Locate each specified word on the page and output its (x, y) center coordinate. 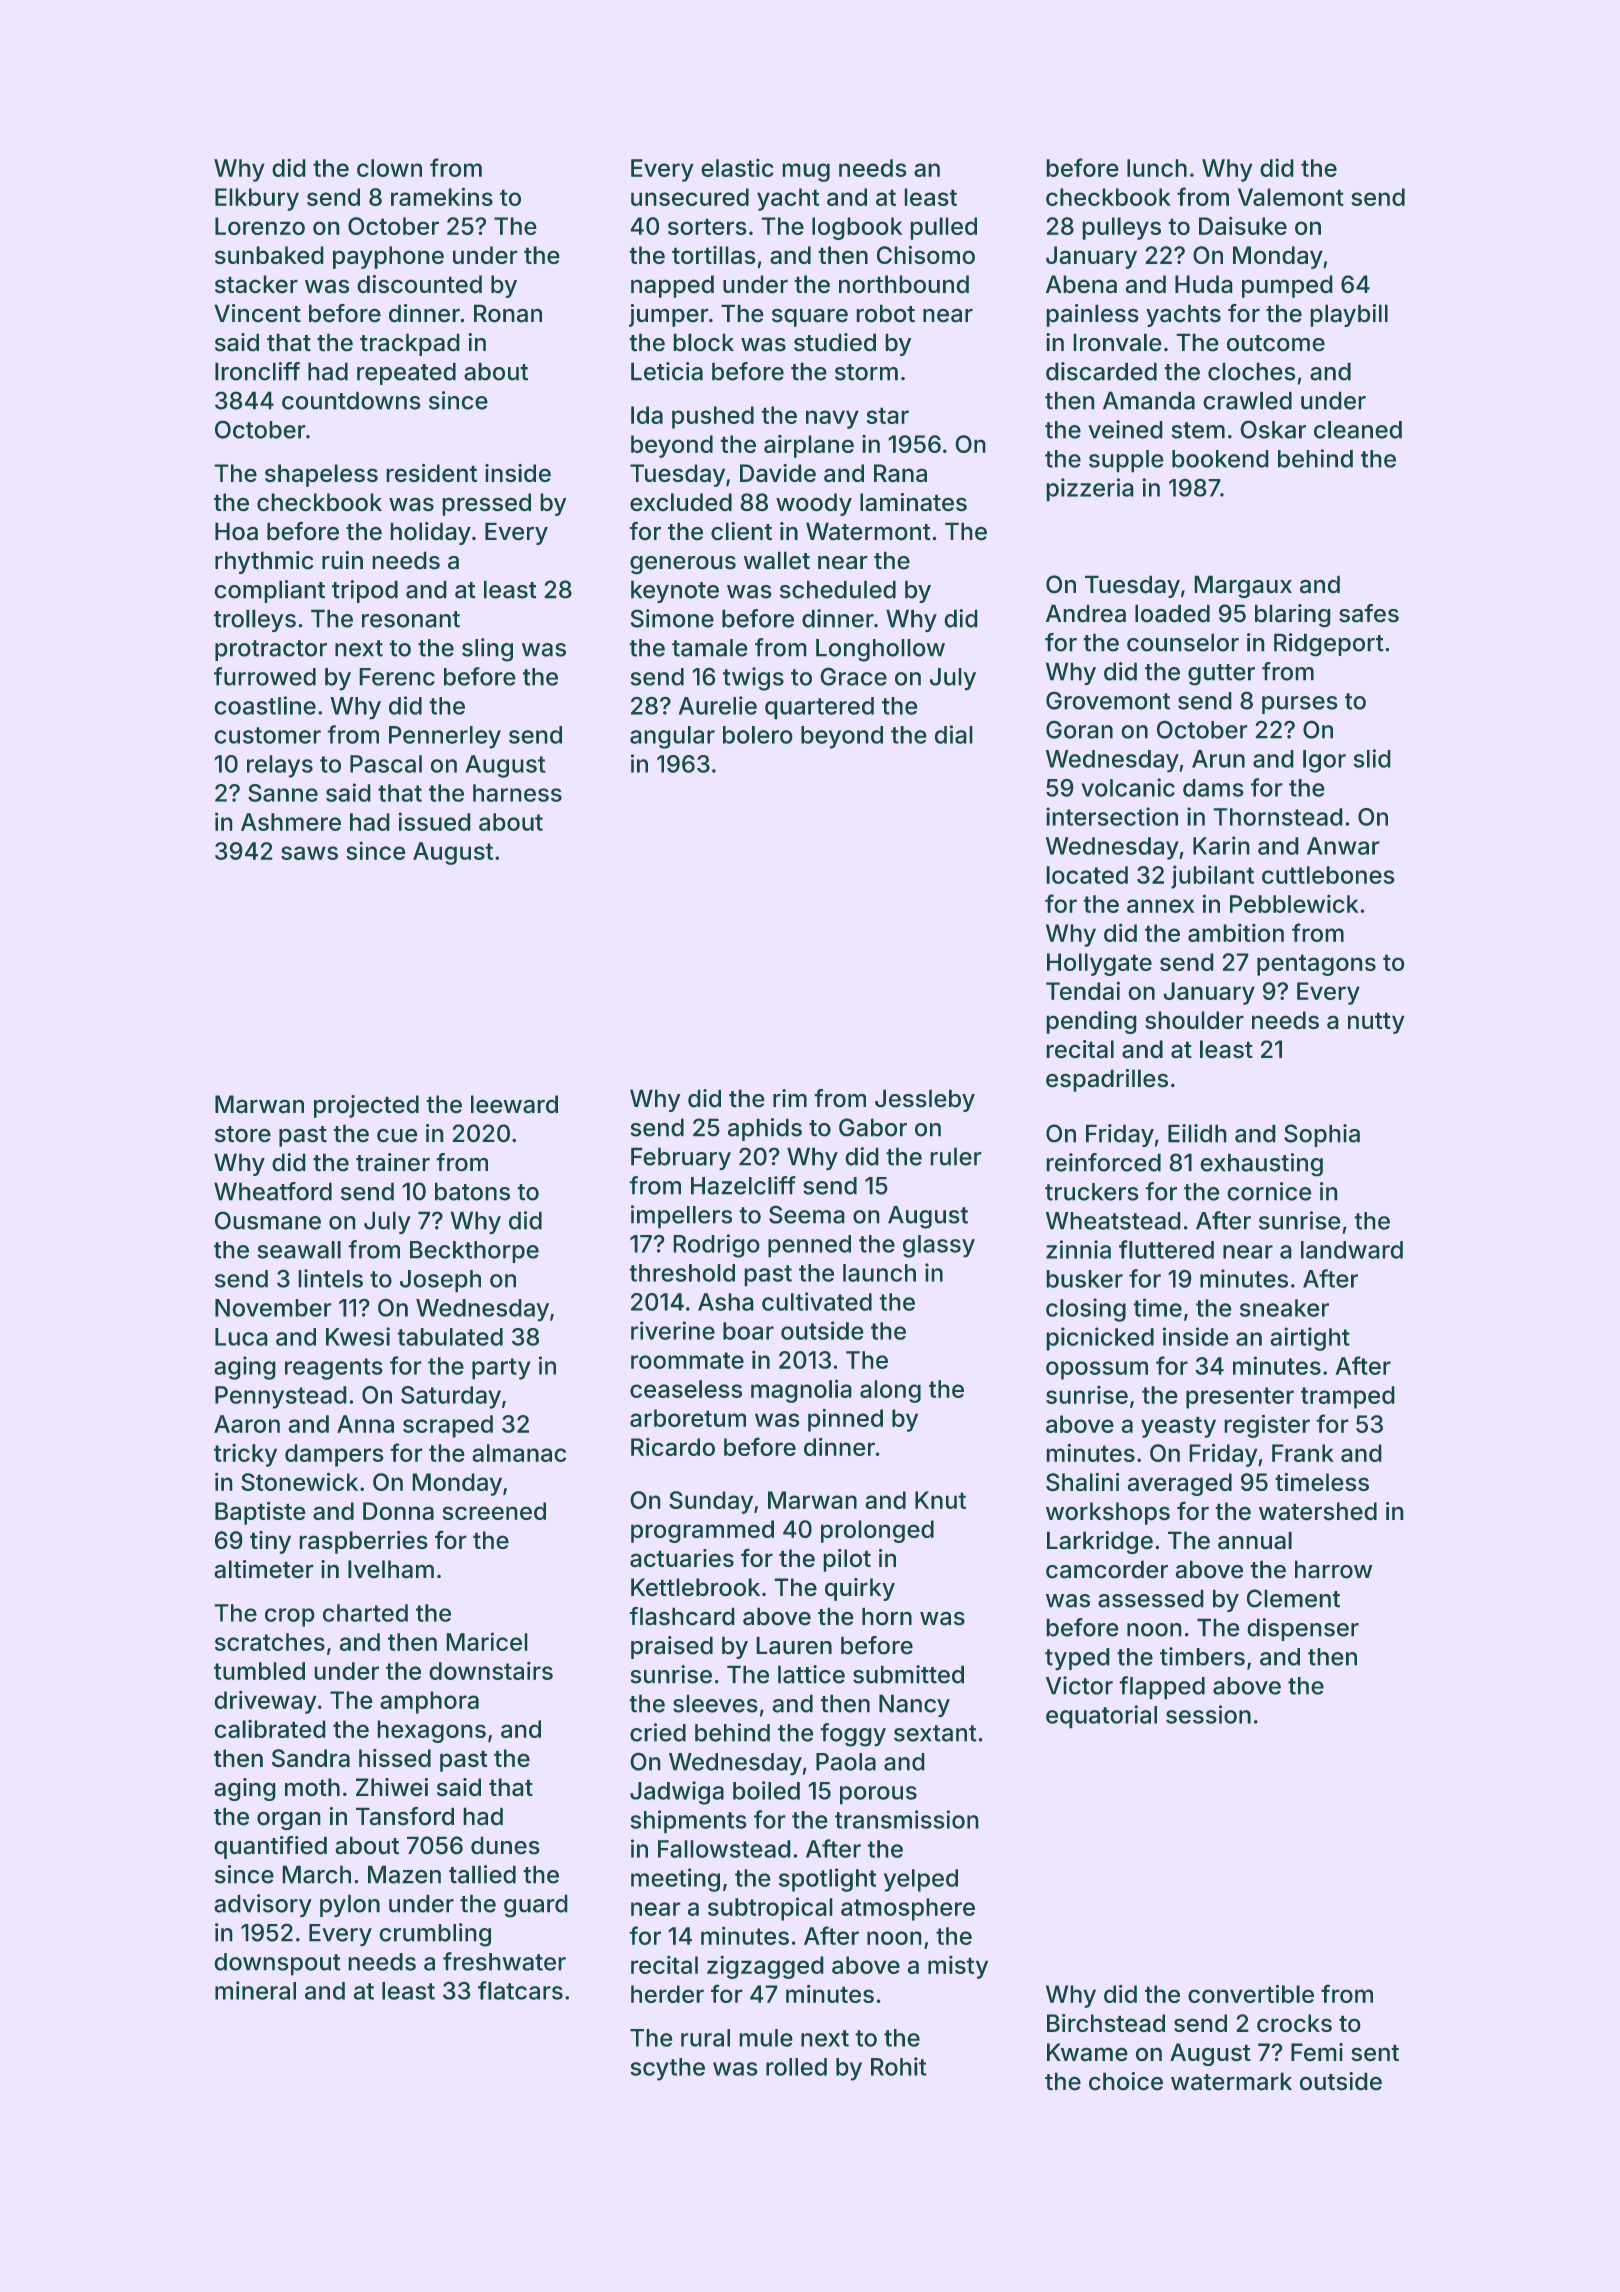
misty (958, 1967)
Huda (1203, 284)
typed (1077, 1659)
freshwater (504, 1961)
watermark (1231, 2081)
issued (434, 821)
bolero (757, 735)
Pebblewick (1294, 904)
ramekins (442, 197)
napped (672, 286)
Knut (940, 1500)
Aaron (247, 1424)
